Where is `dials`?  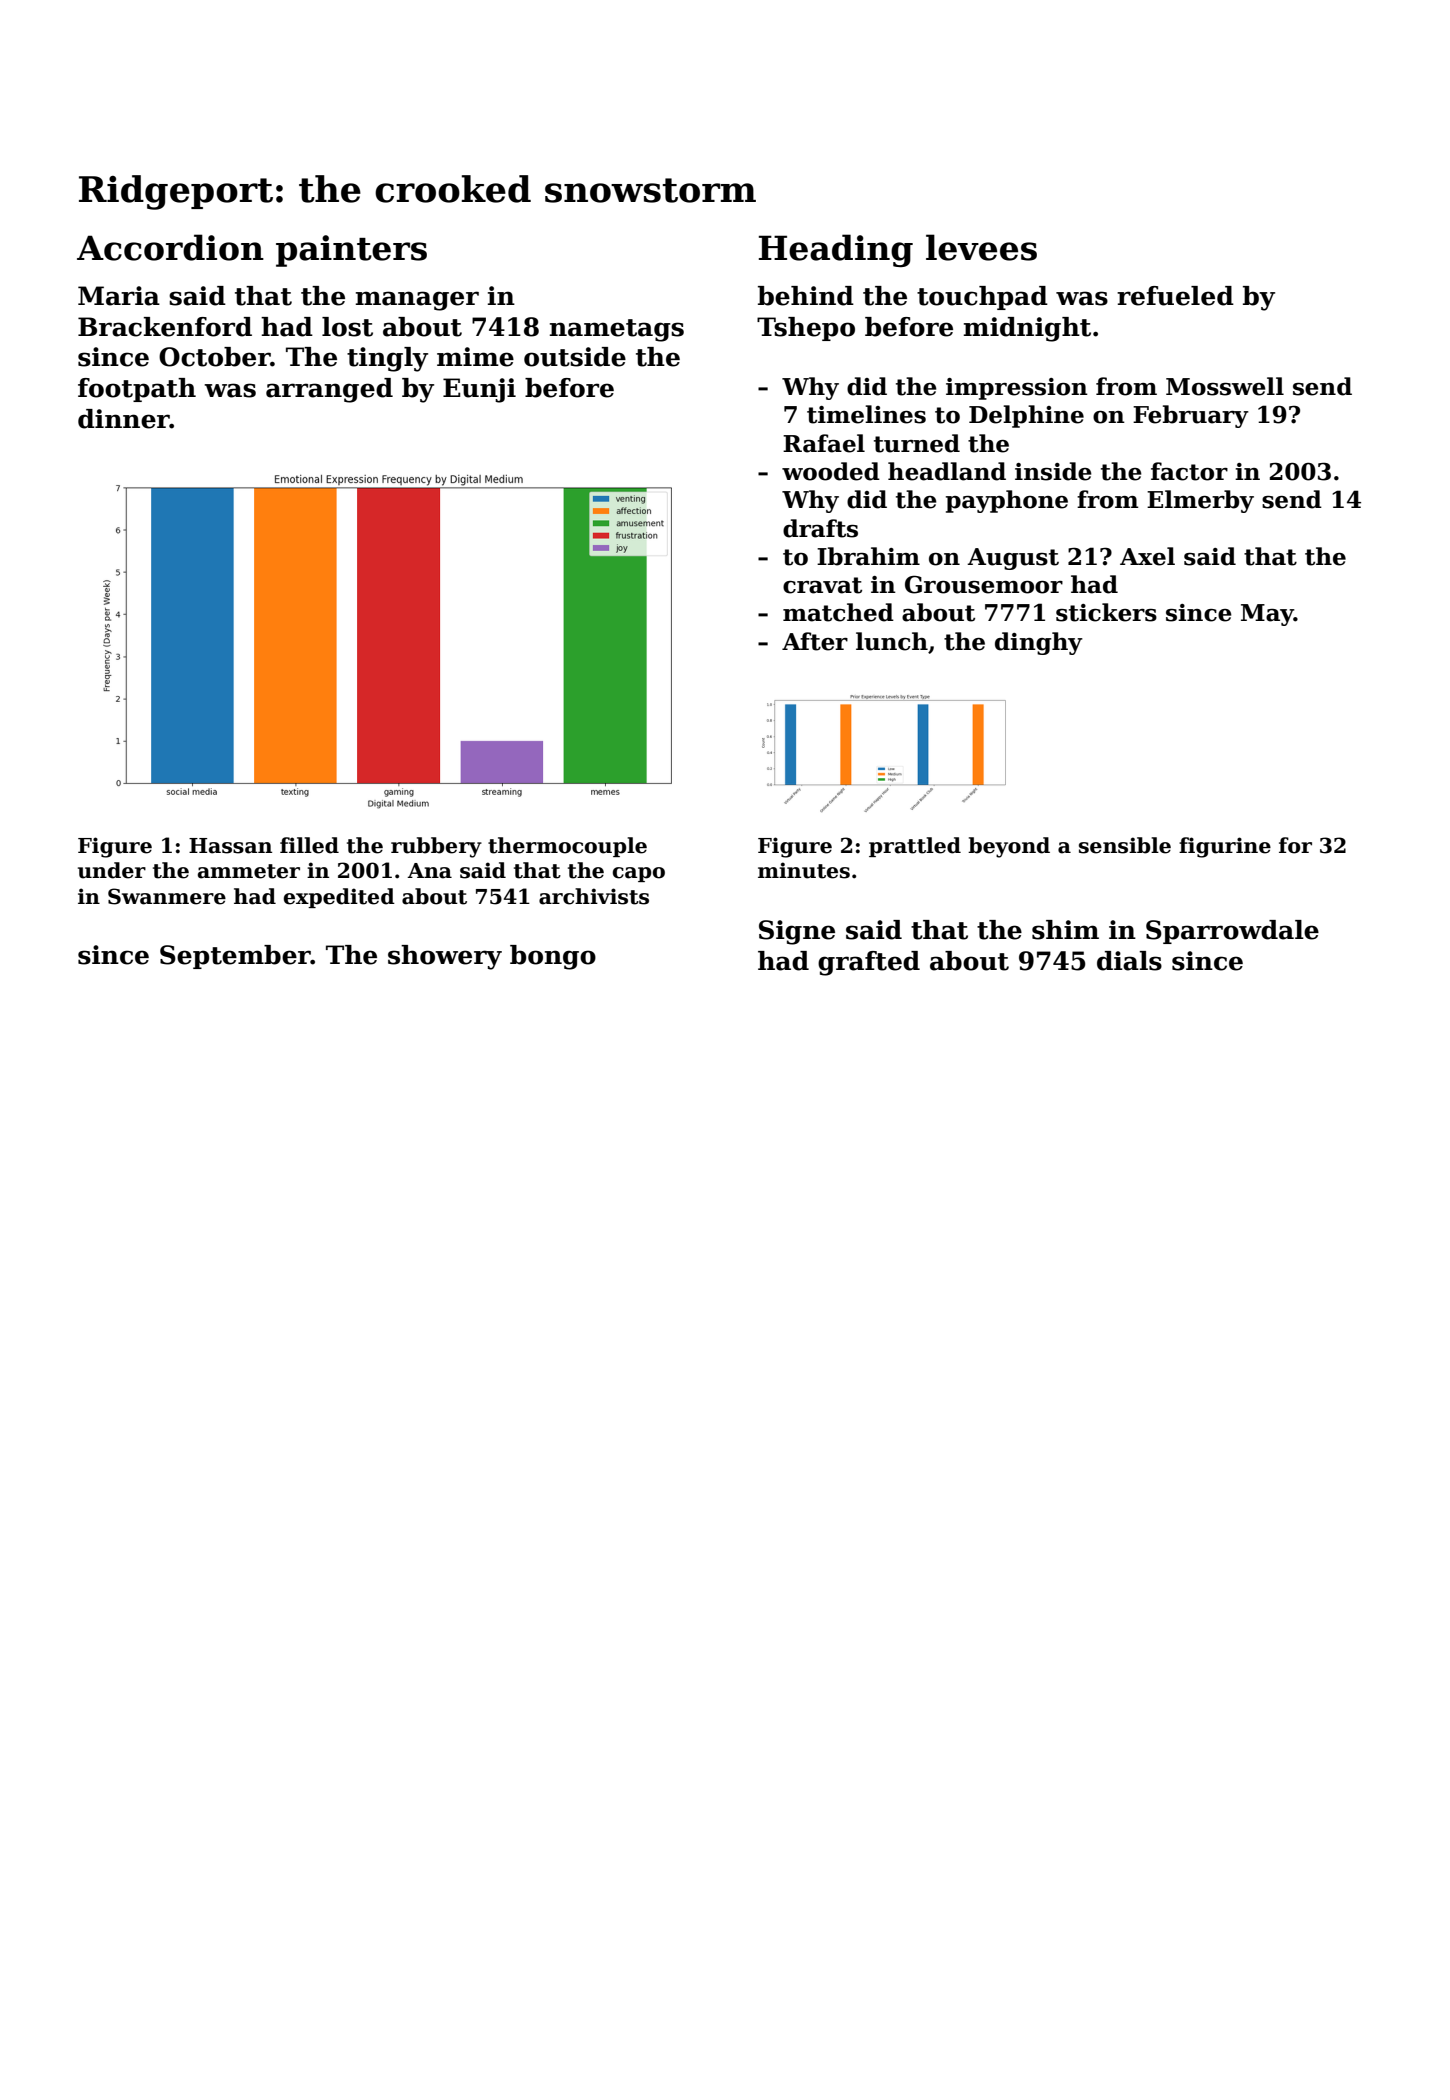
dials is located at coordinates (1129, 961).
